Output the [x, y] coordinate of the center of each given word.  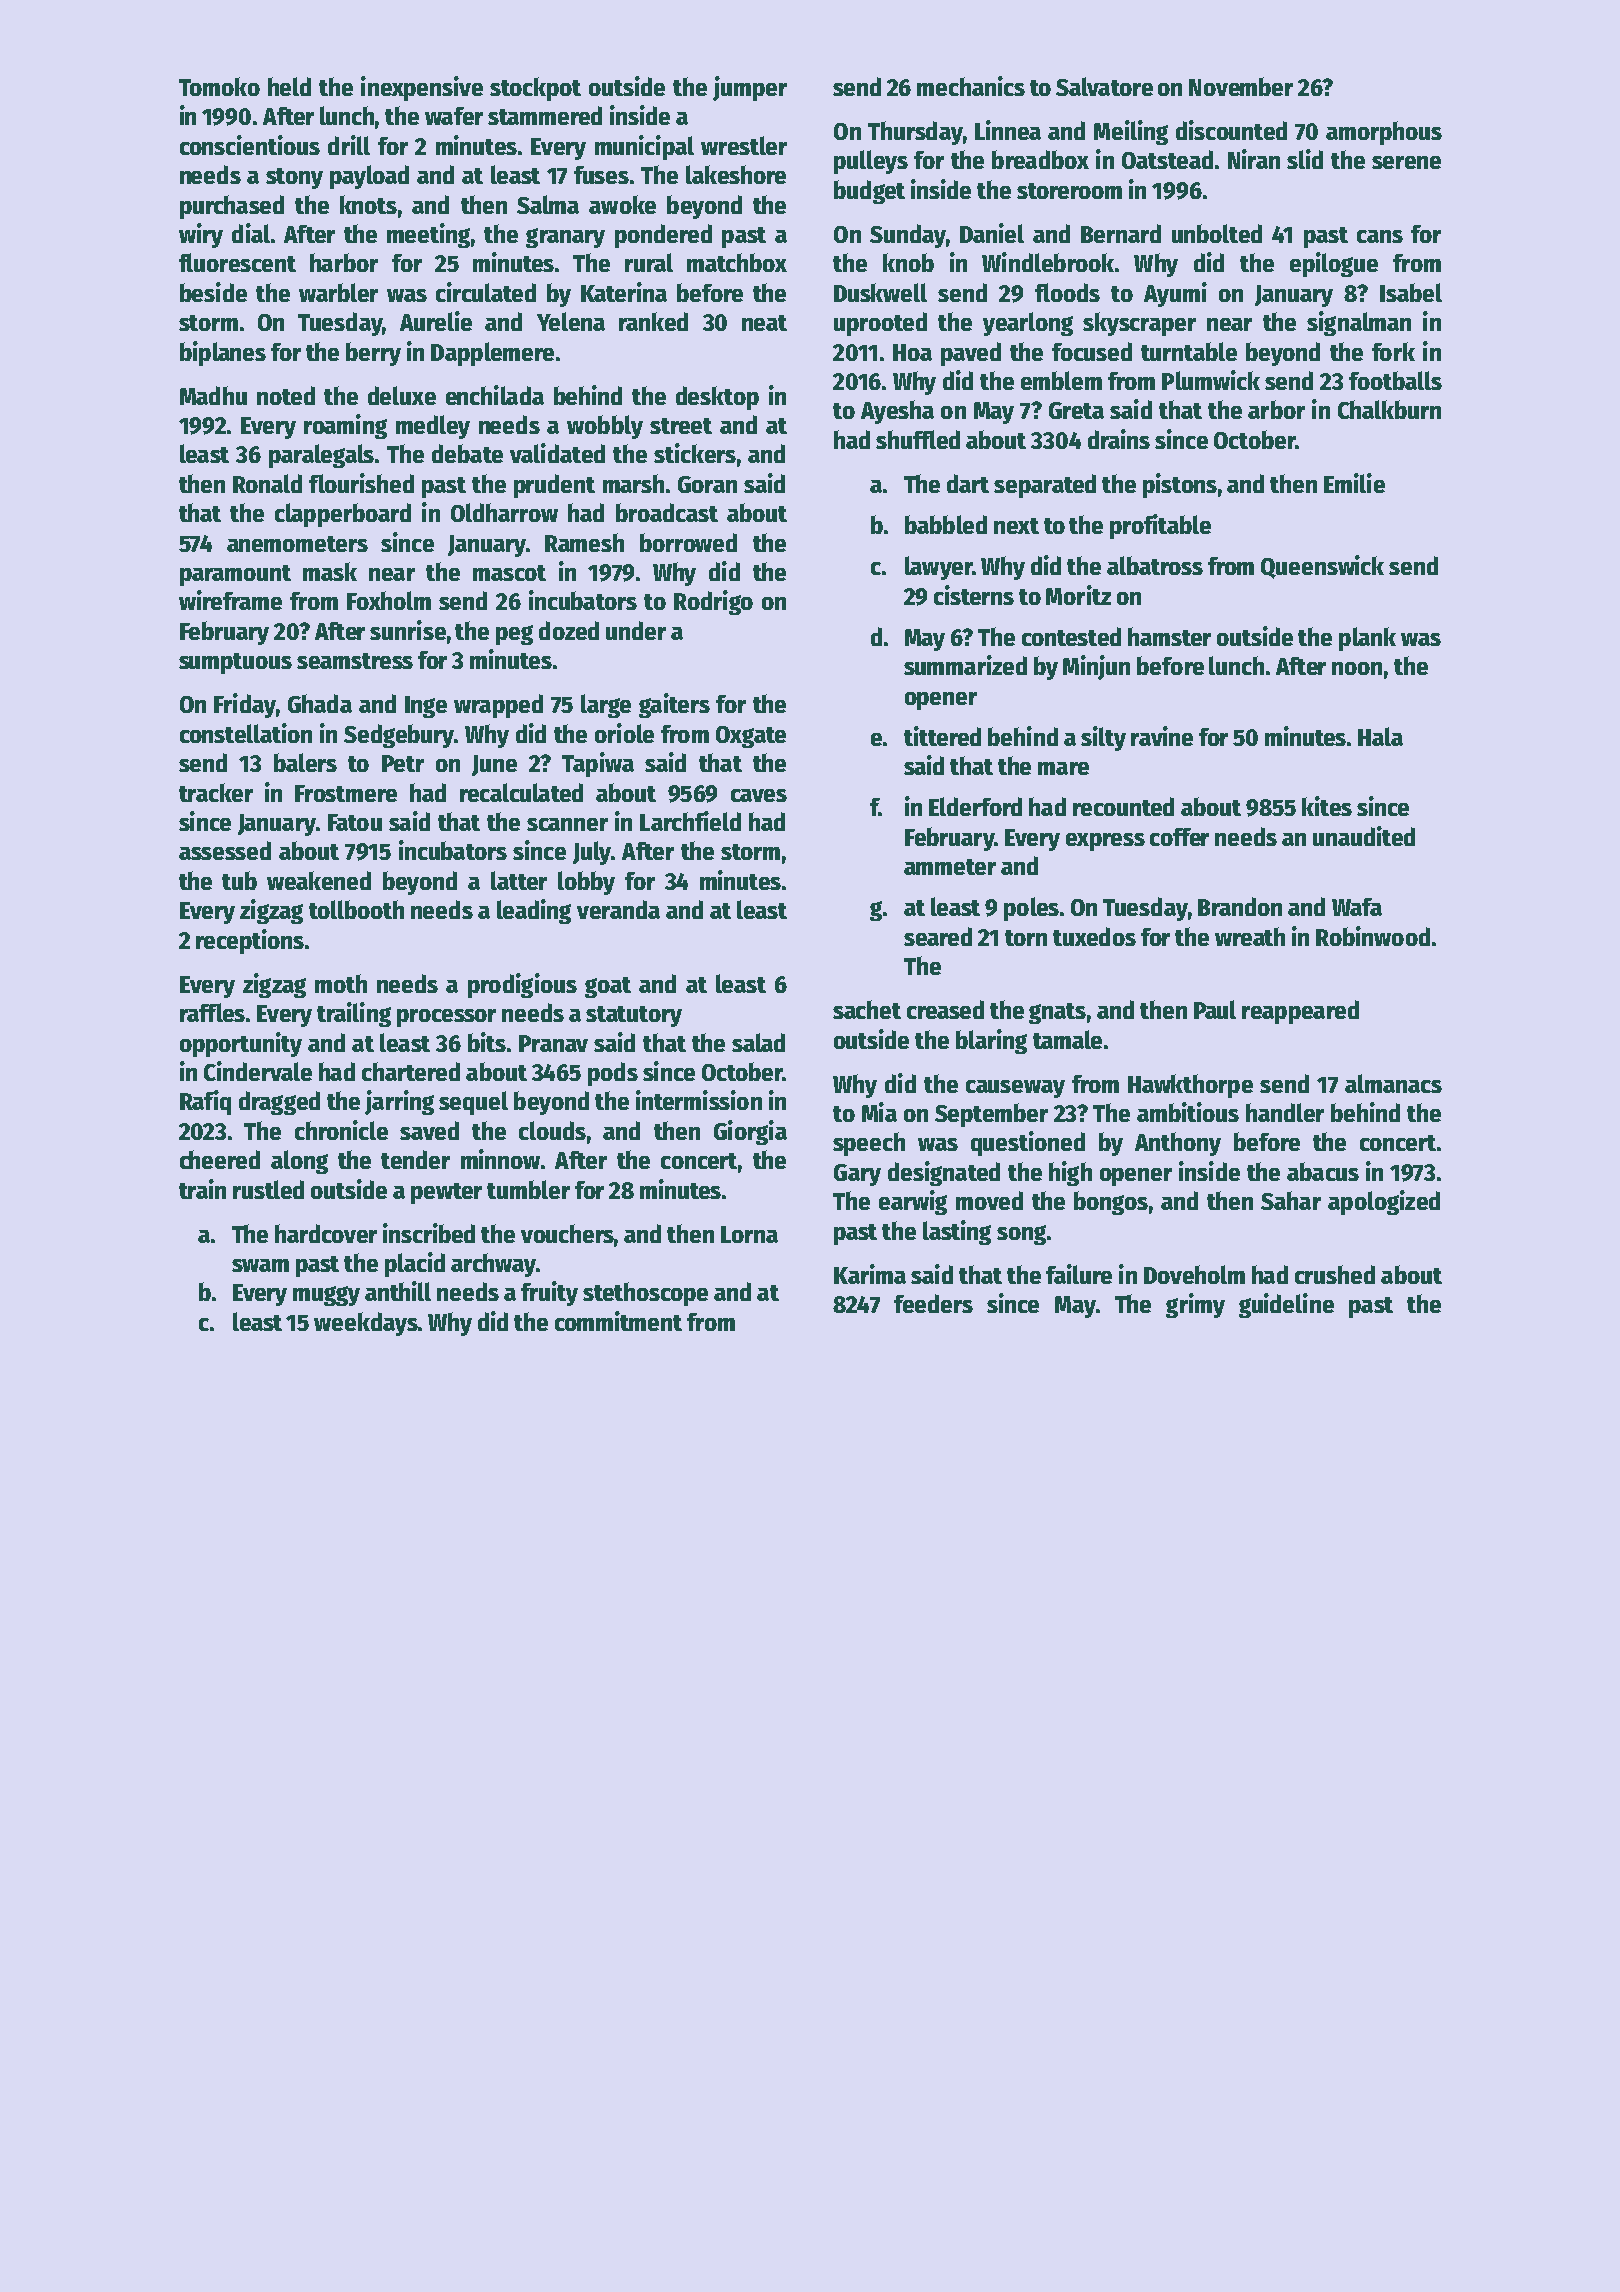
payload [369, 177]
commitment [618, 1321]
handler [1285, 1112]
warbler [338, 292]
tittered [942, 736]
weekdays [366, 1324]
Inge [426, 707]
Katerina [624, 292]
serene [1406, 162]
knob [908, 262]
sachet [867, 1009]
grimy [1195, 1305]
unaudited [1364, 836]
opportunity [241, 1044]
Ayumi [1175, 294]
